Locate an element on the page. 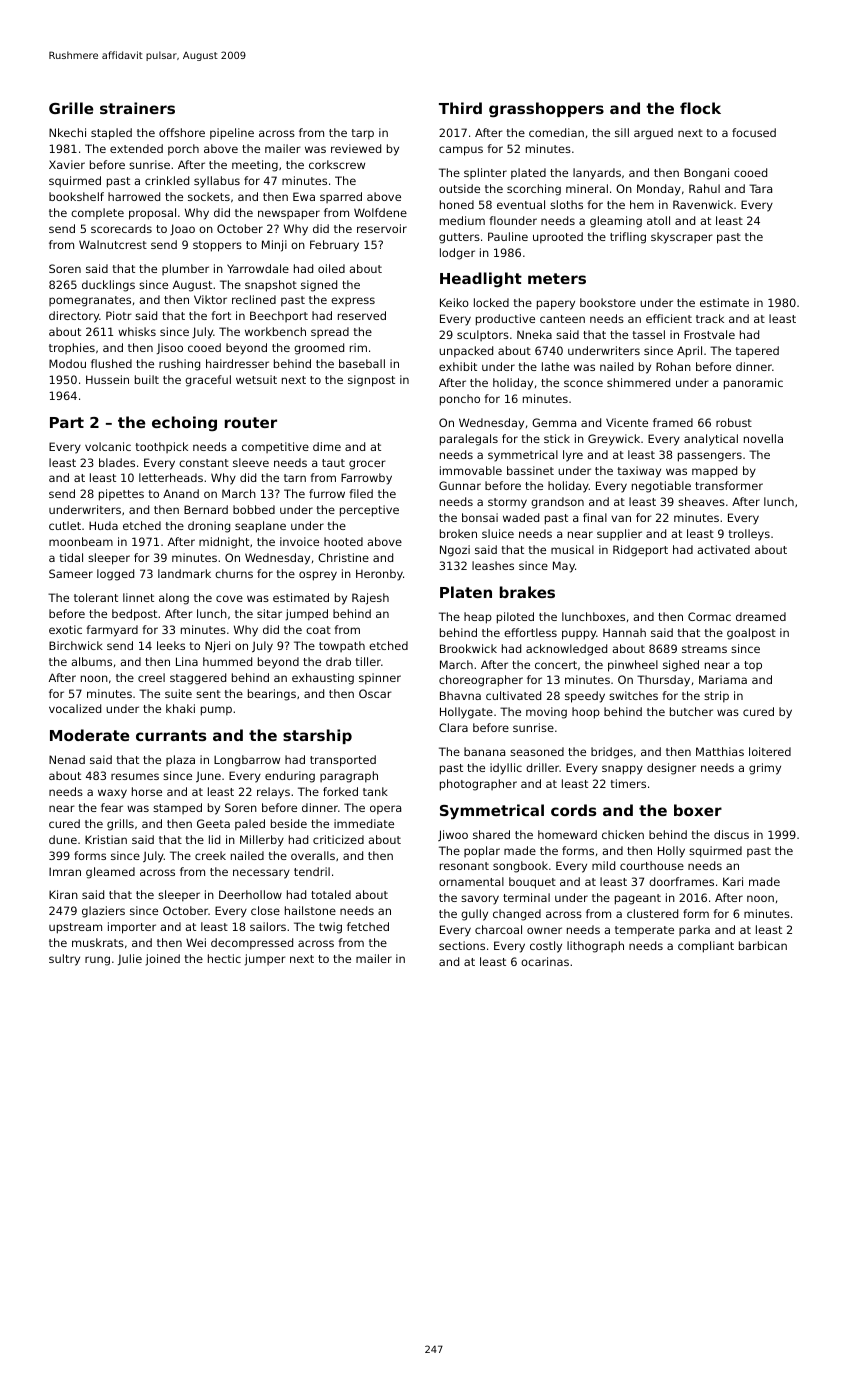 Image resolution: width=849 pixels, height=1400 pixels. hectic is located at coordinates (224, 958).
